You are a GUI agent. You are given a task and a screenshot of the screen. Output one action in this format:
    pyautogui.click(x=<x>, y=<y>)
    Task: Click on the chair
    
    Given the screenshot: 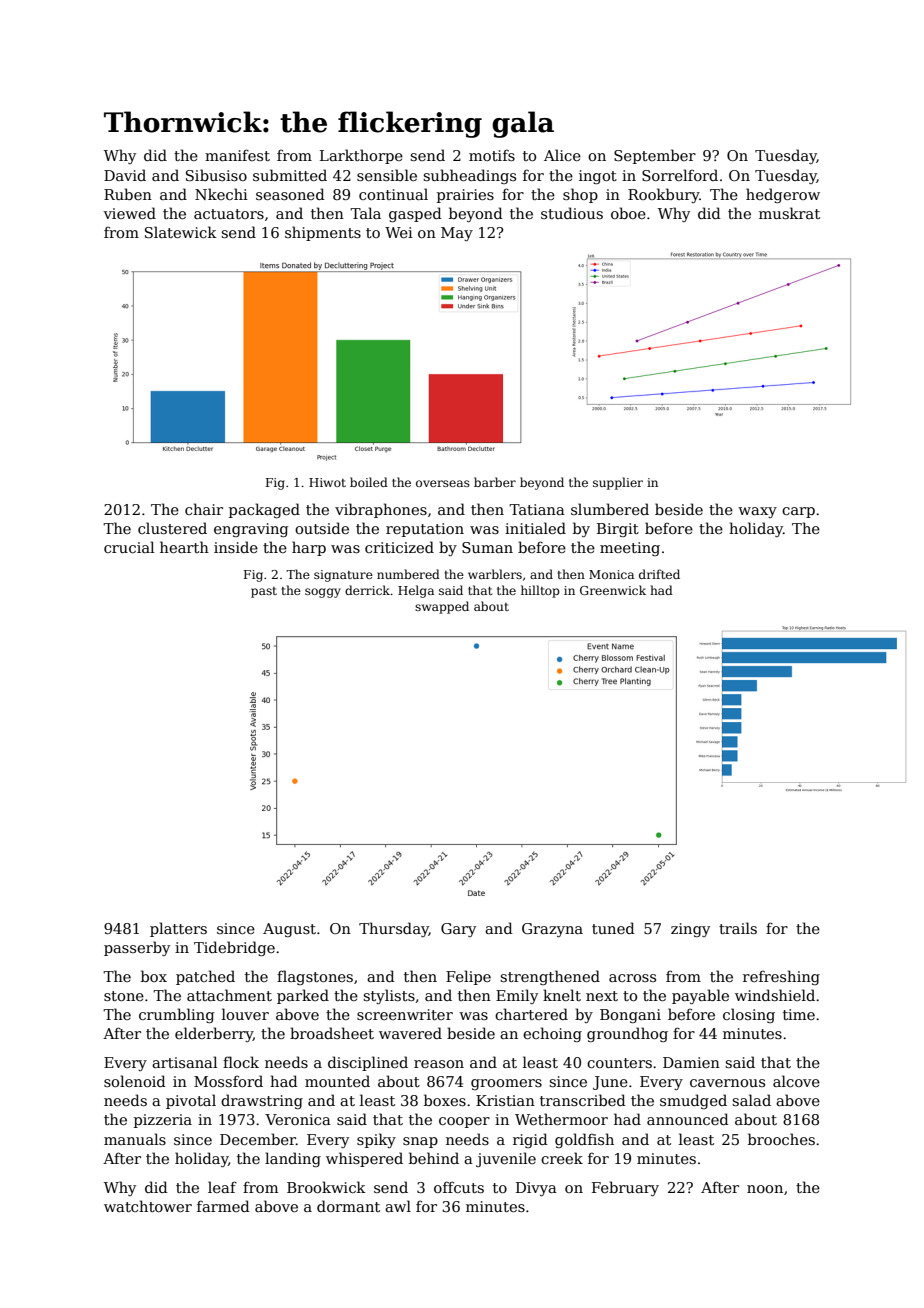 What is the action you would take?
    pyautogui.click(x=204, y=509)
